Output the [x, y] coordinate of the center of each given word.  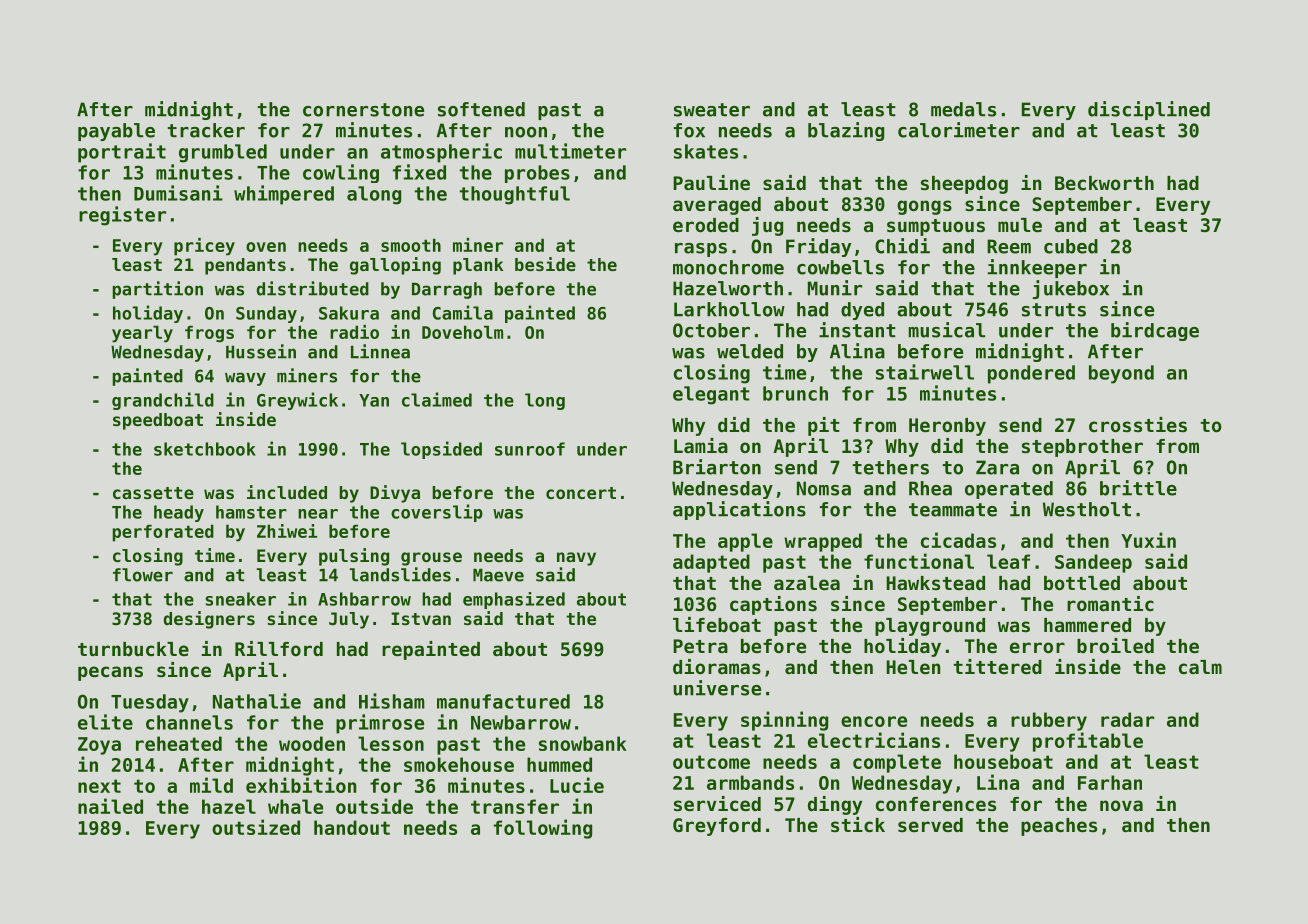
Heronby [947, 427]
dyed [862, 311]
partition [157, 290]
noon [526, 132]
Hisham [392, 701]
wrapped [823, 542]
